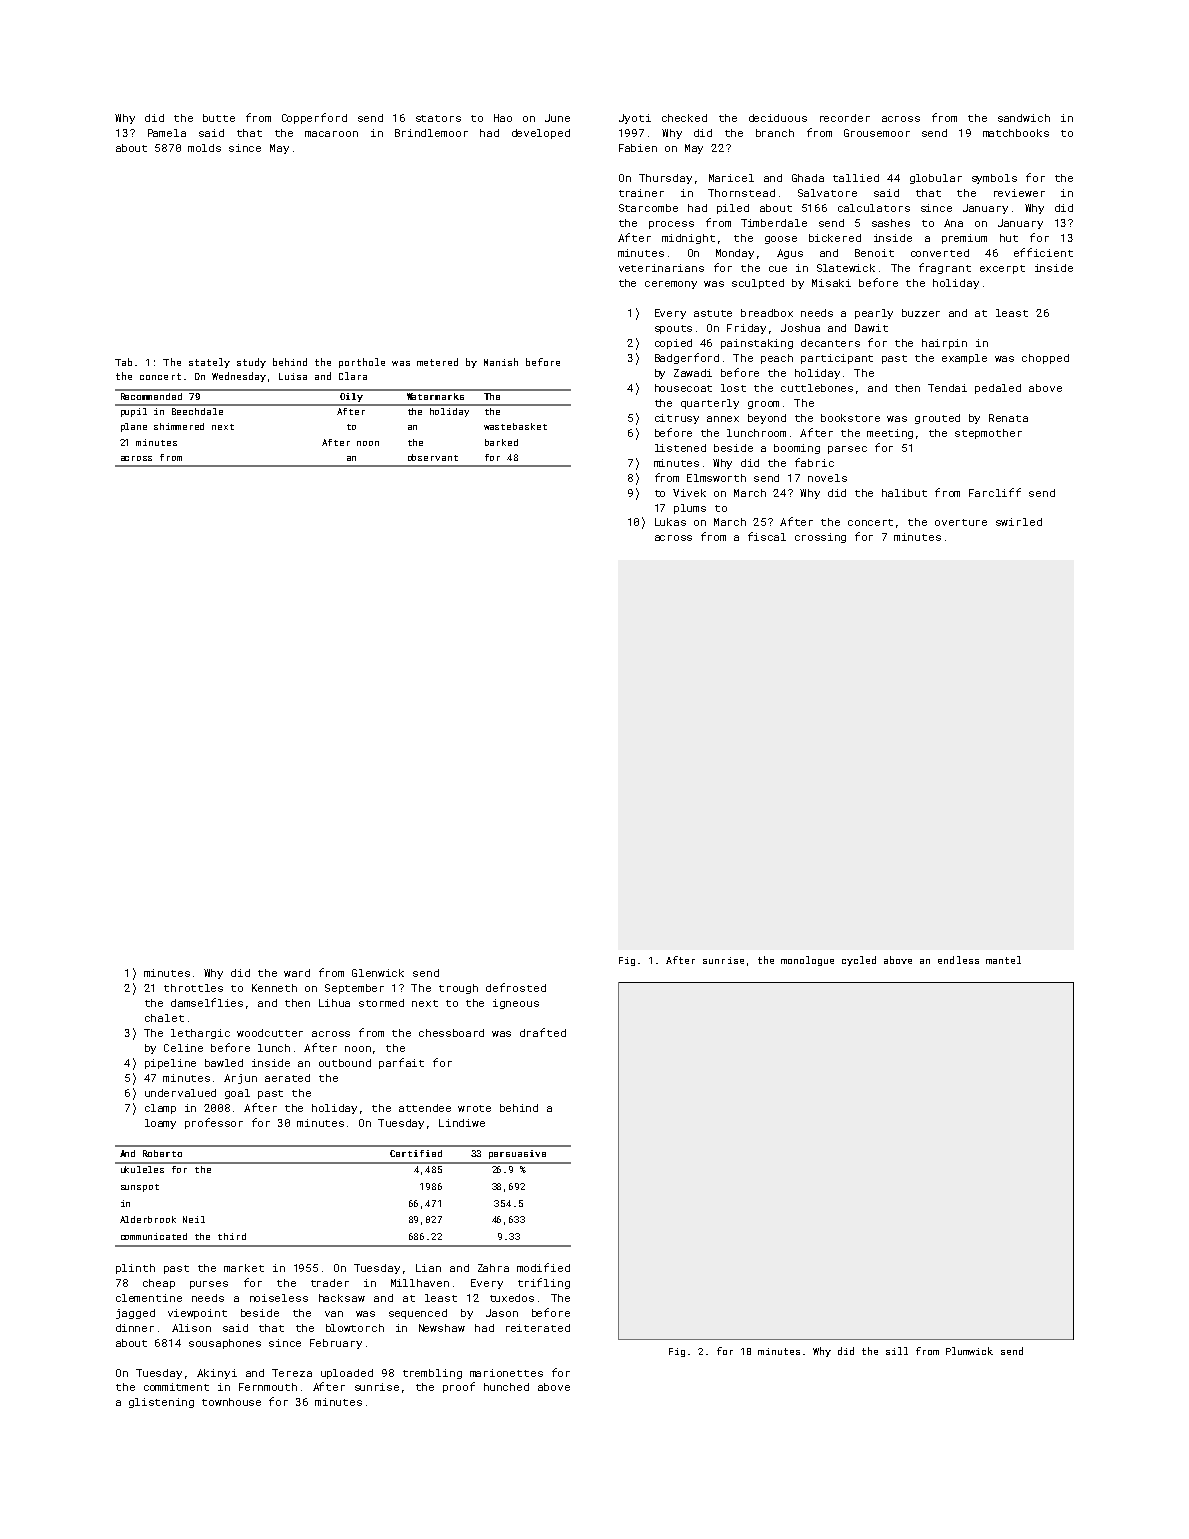 Image resolution: width=1189 pixels, height=1539 pixels. What do you see at coordinates (161, 1403) in the screenshot?
I see `glistening` at bounding box center [161, 1403].
